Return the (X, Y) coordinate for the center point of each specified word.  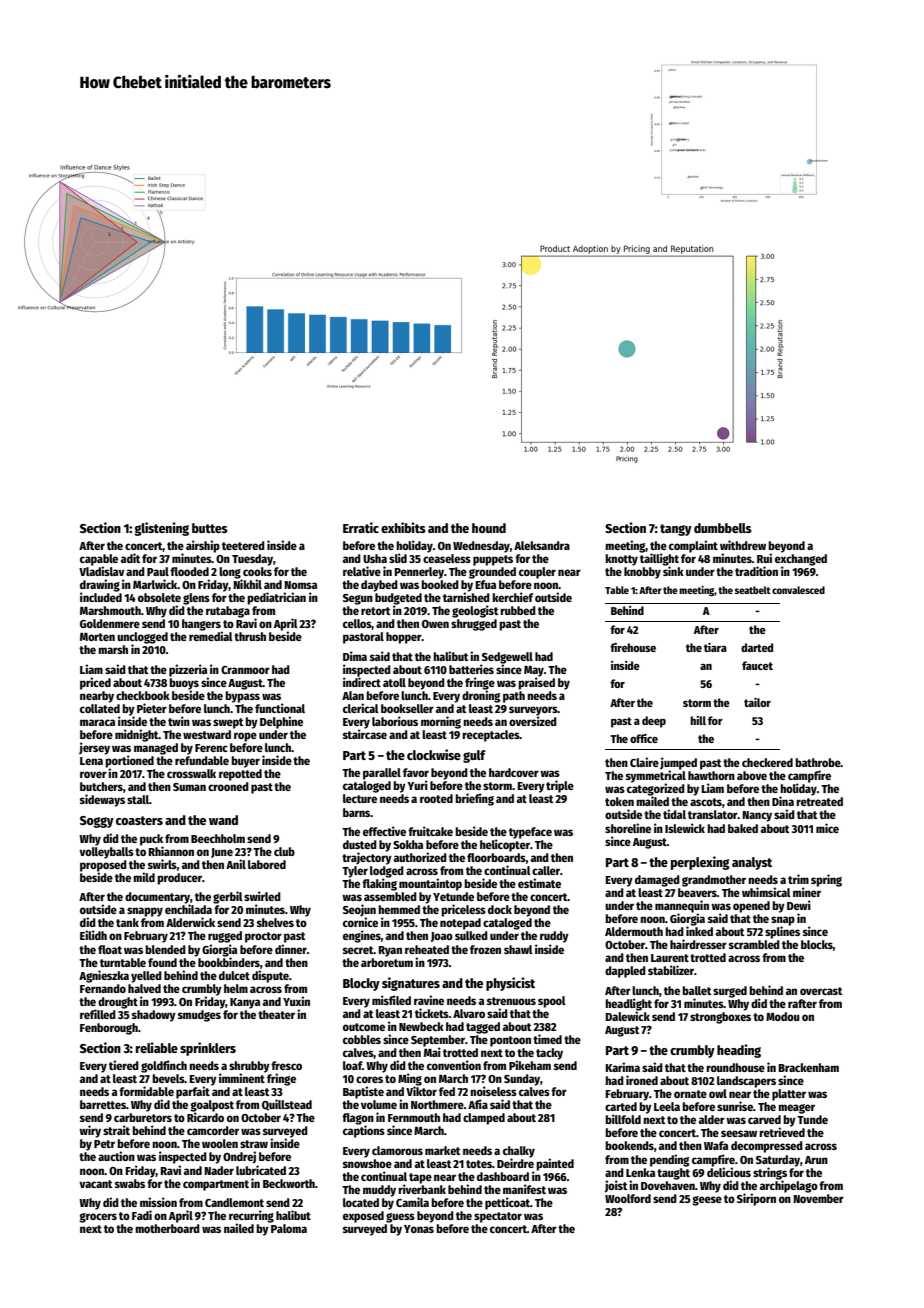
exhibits (403, 527)
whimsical (766, 892)
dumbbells (723, 528)
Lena (91, 761)
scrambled (754, 944)
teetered (243, 545)
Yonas (419, 1229)
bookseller (407, 708)
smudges (199, 1016)
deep (654, 722)
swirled (262, 896)
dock (500, 909)
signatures (411, 984)
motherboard (167, 1228)
